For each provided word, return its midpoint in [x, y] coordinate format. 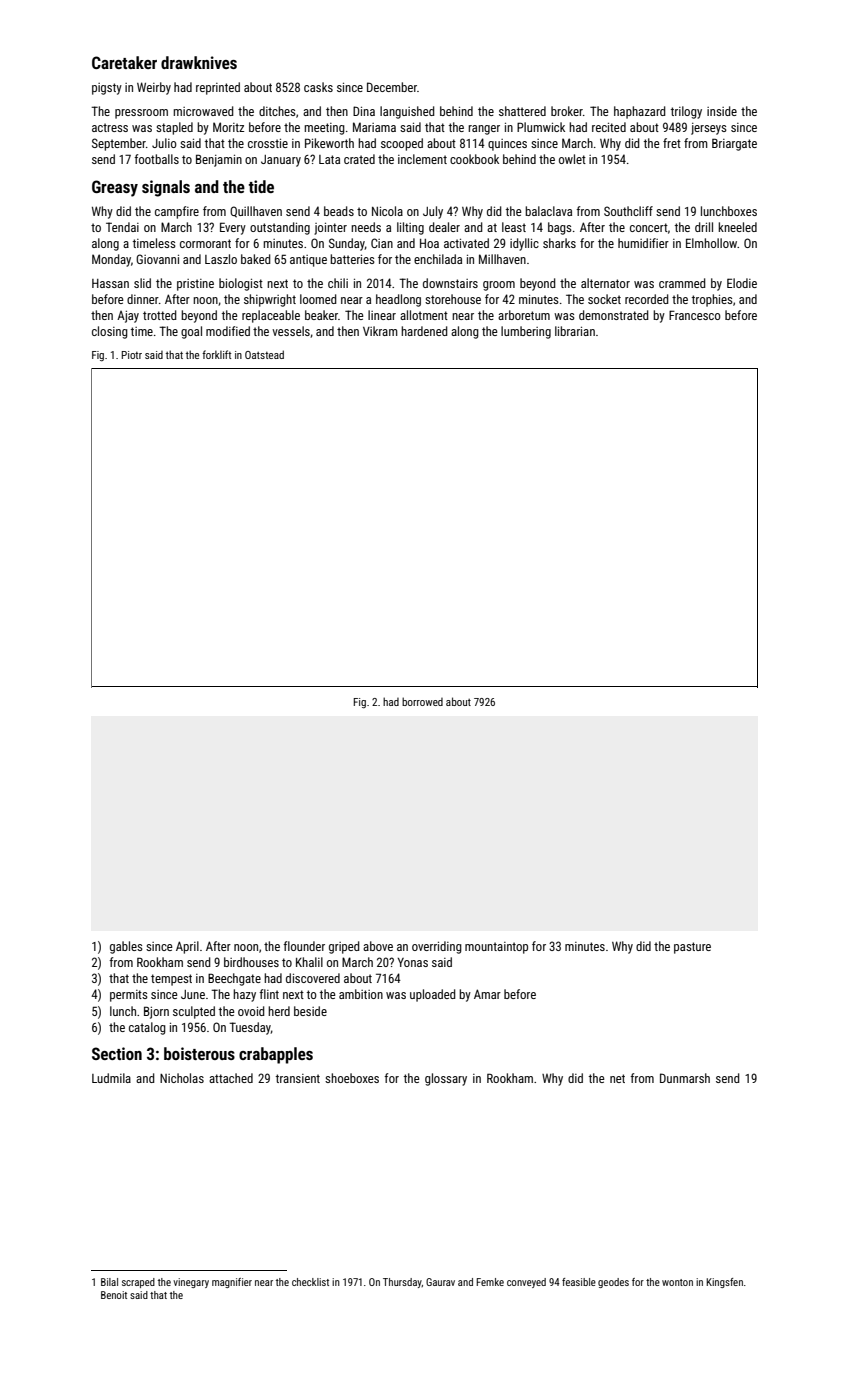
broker [567, 111]
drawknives [199, 62]
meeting [324, 129]
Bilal [109, 1282]
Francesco [695, 315]
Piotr [132, 355]
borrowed [422, 701]
